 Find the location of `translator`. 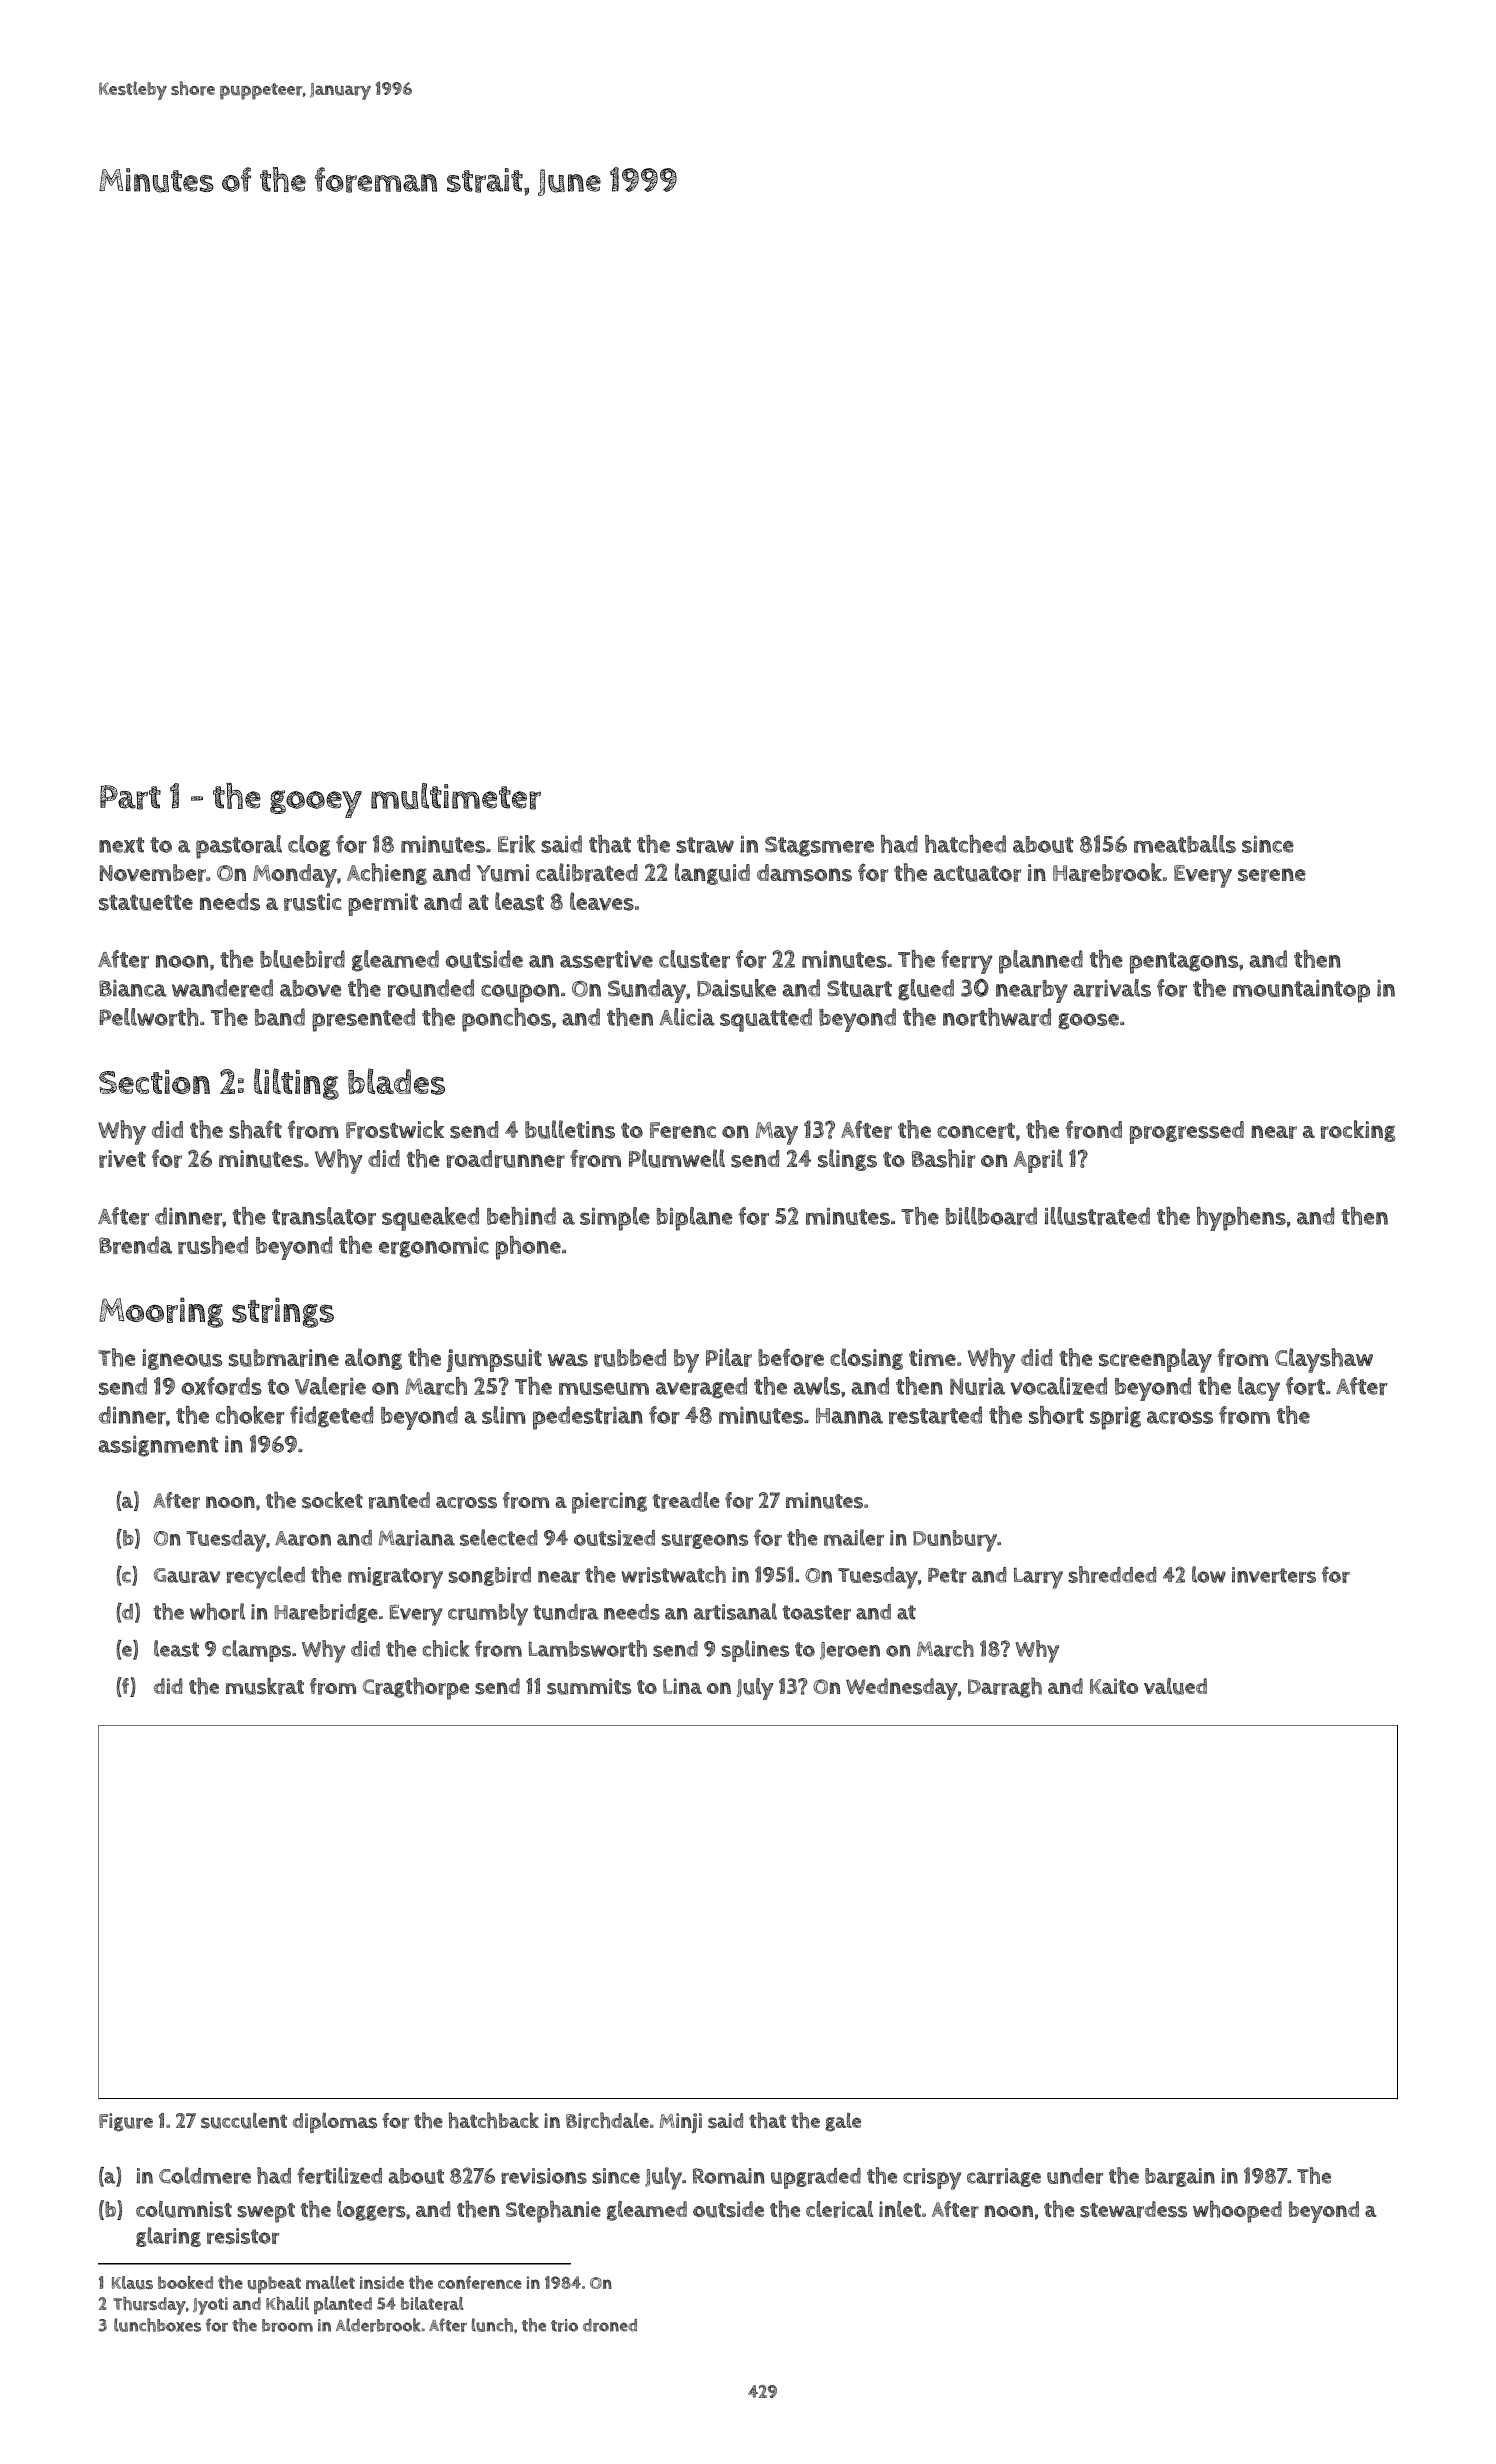

translator is located at coordinates (324, 1216).
